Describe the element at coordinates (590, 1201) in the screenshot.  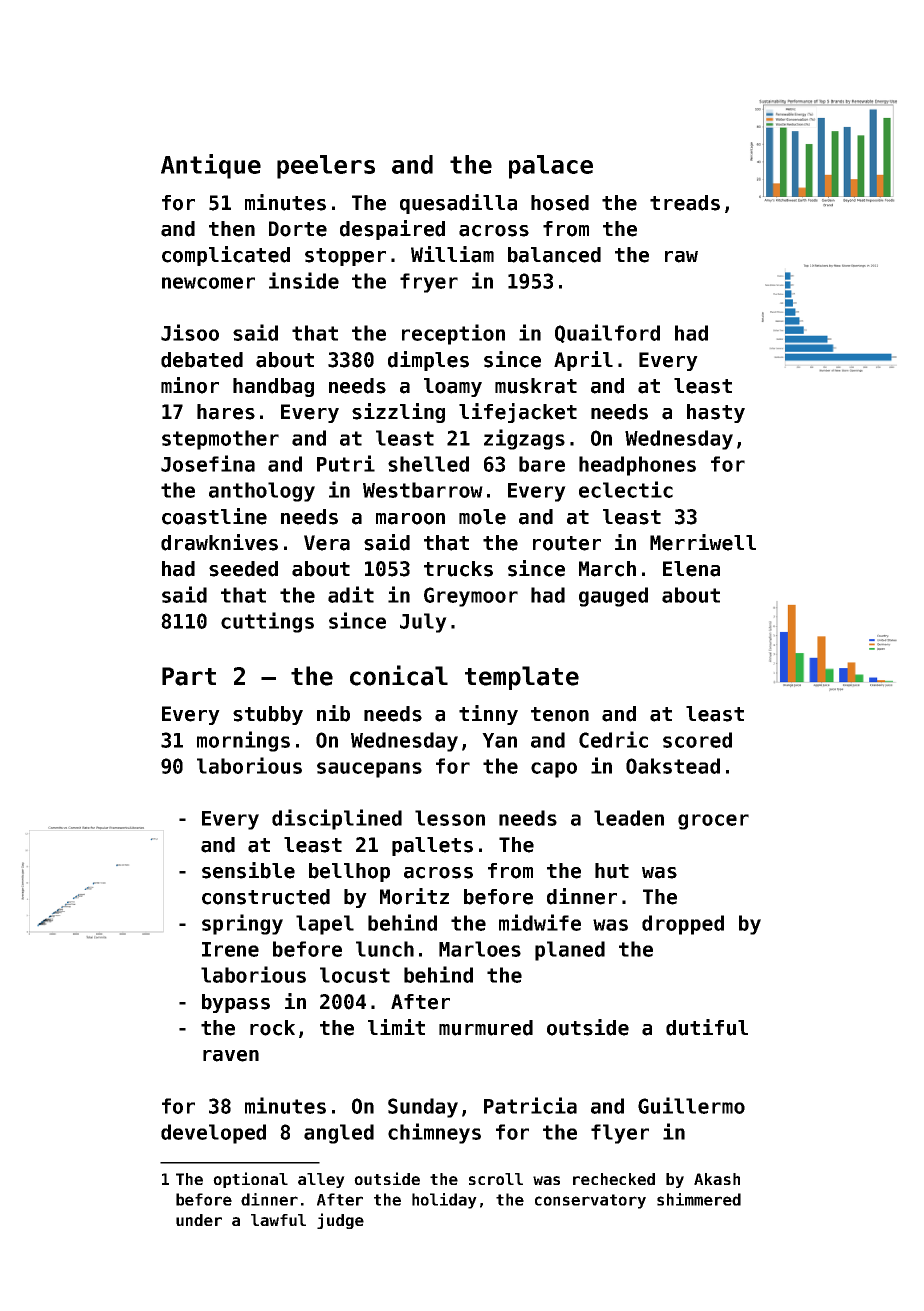
I see `conservatory` at that location.
